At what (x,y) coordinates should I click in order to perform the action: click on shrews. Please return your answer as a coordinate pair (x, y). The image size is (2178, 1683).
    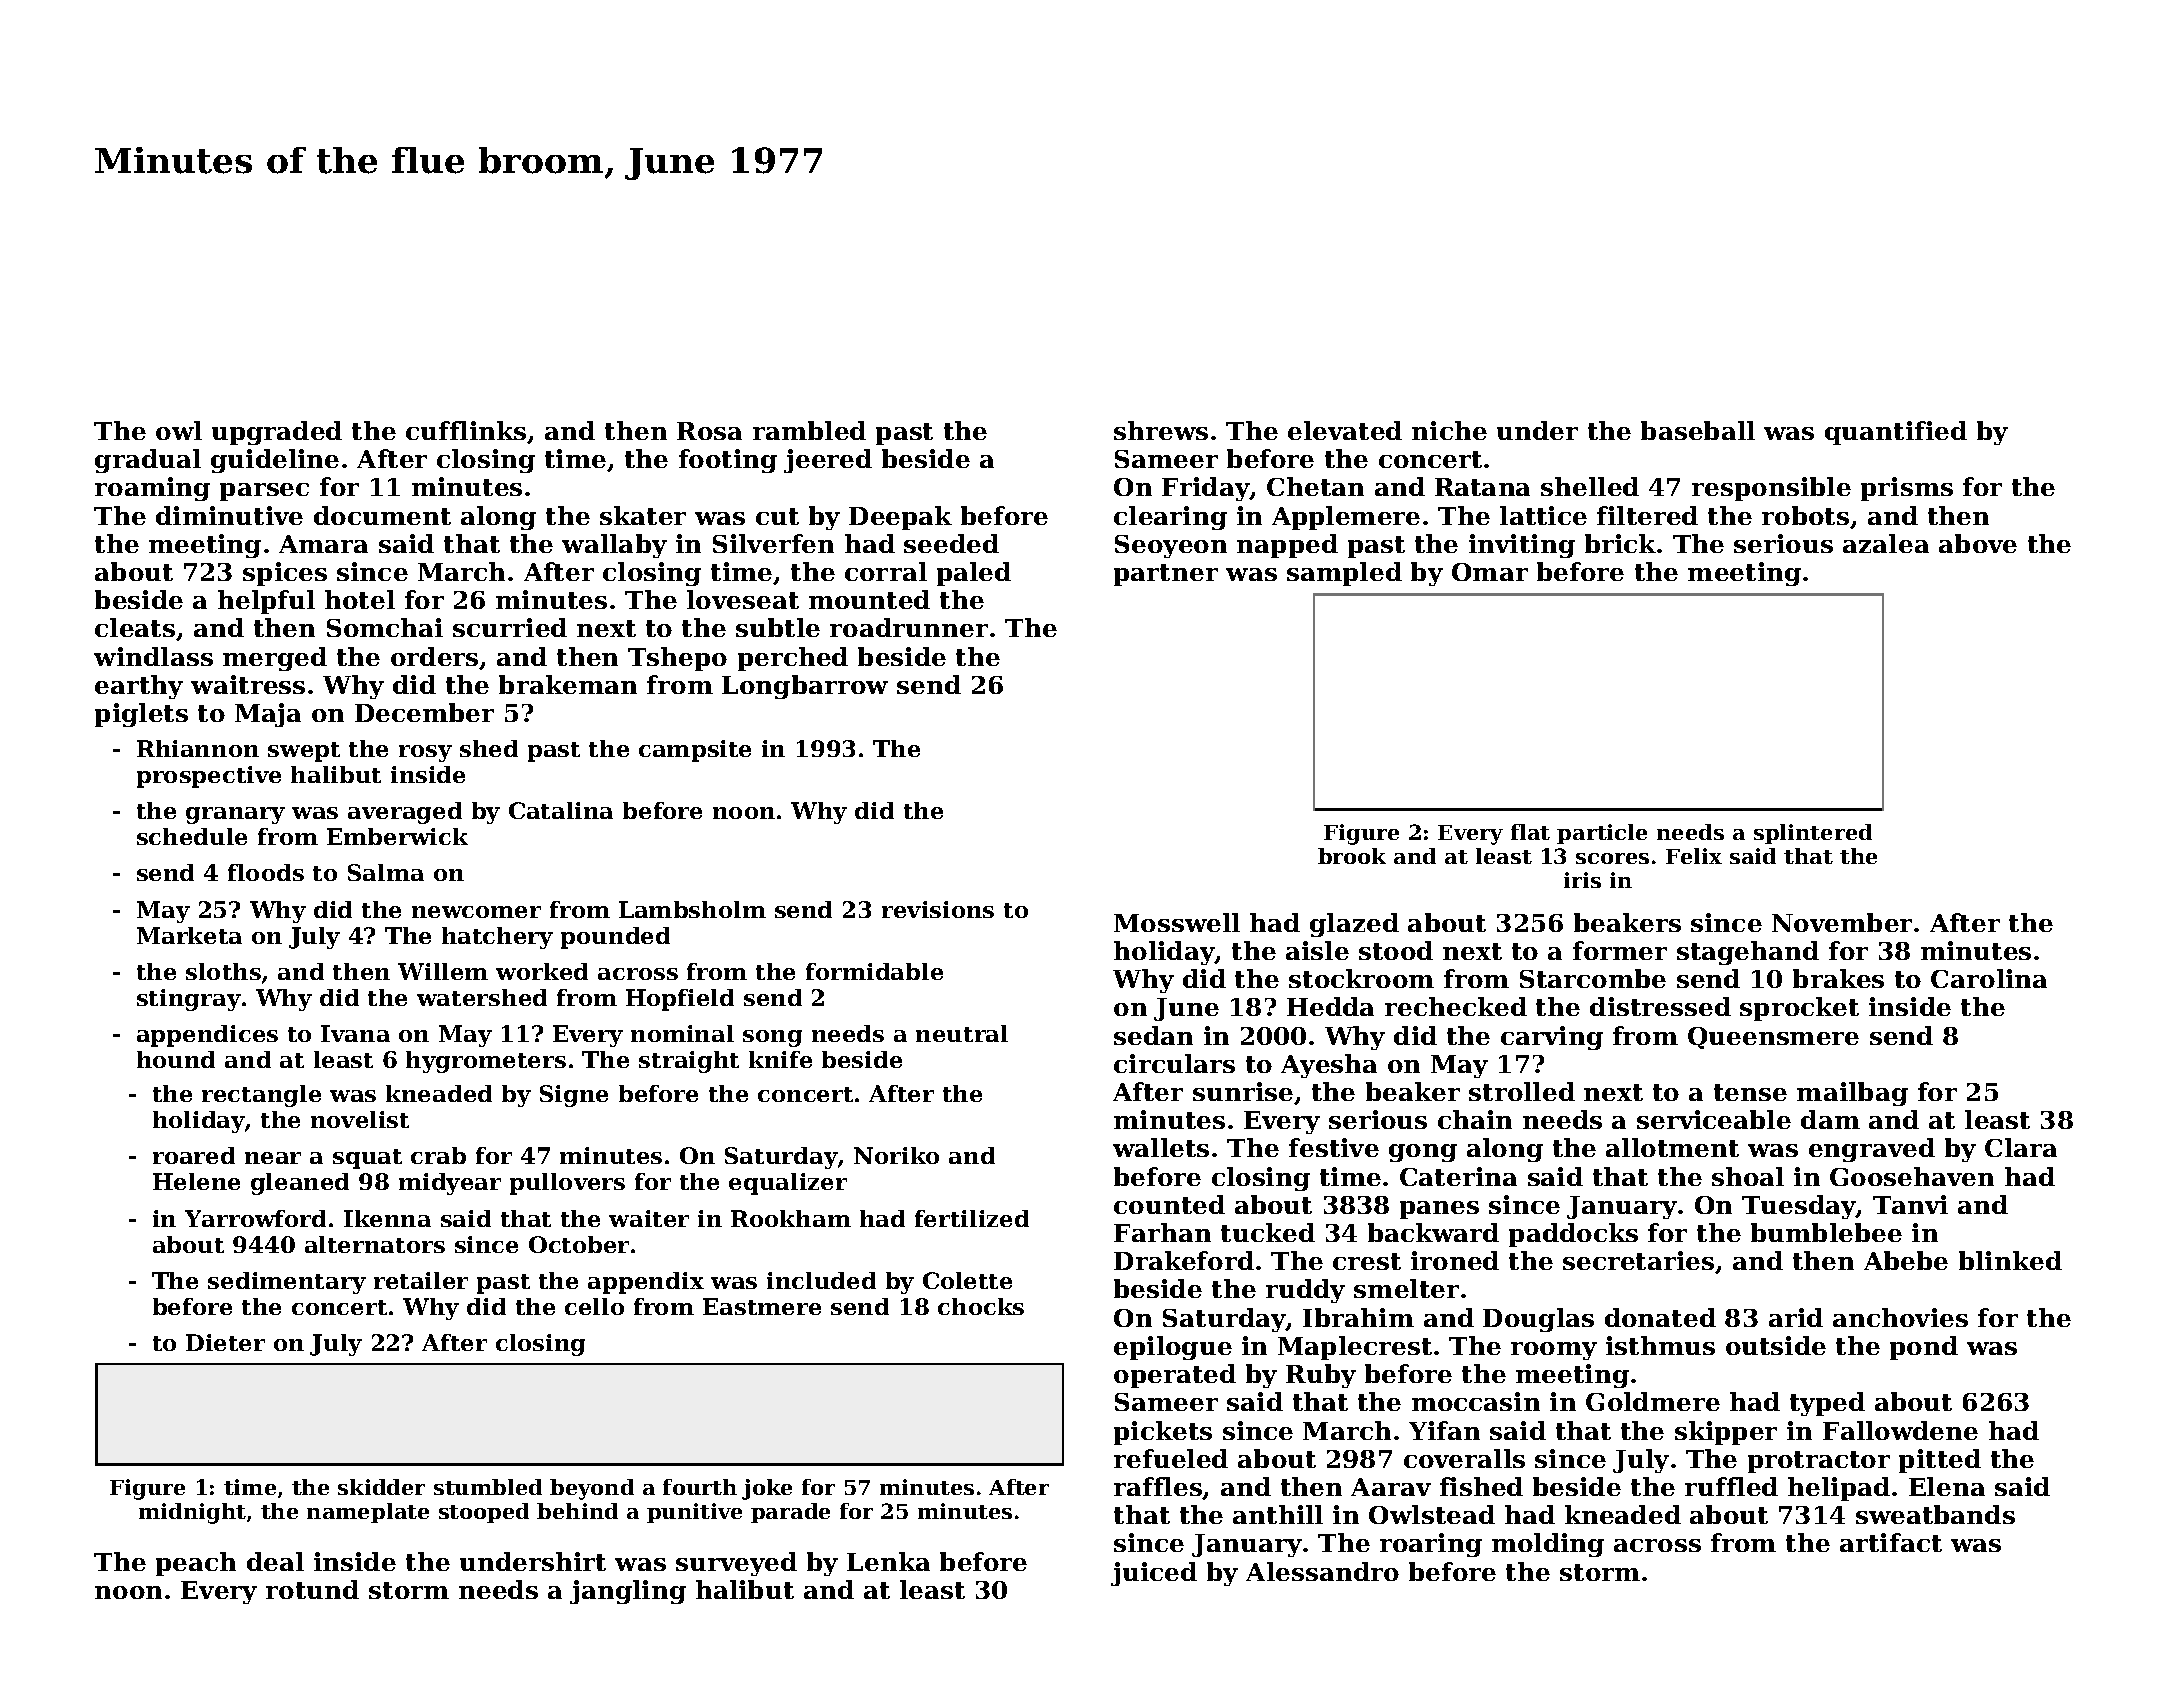
    Looking at the image, I should click on (1161, 430).
